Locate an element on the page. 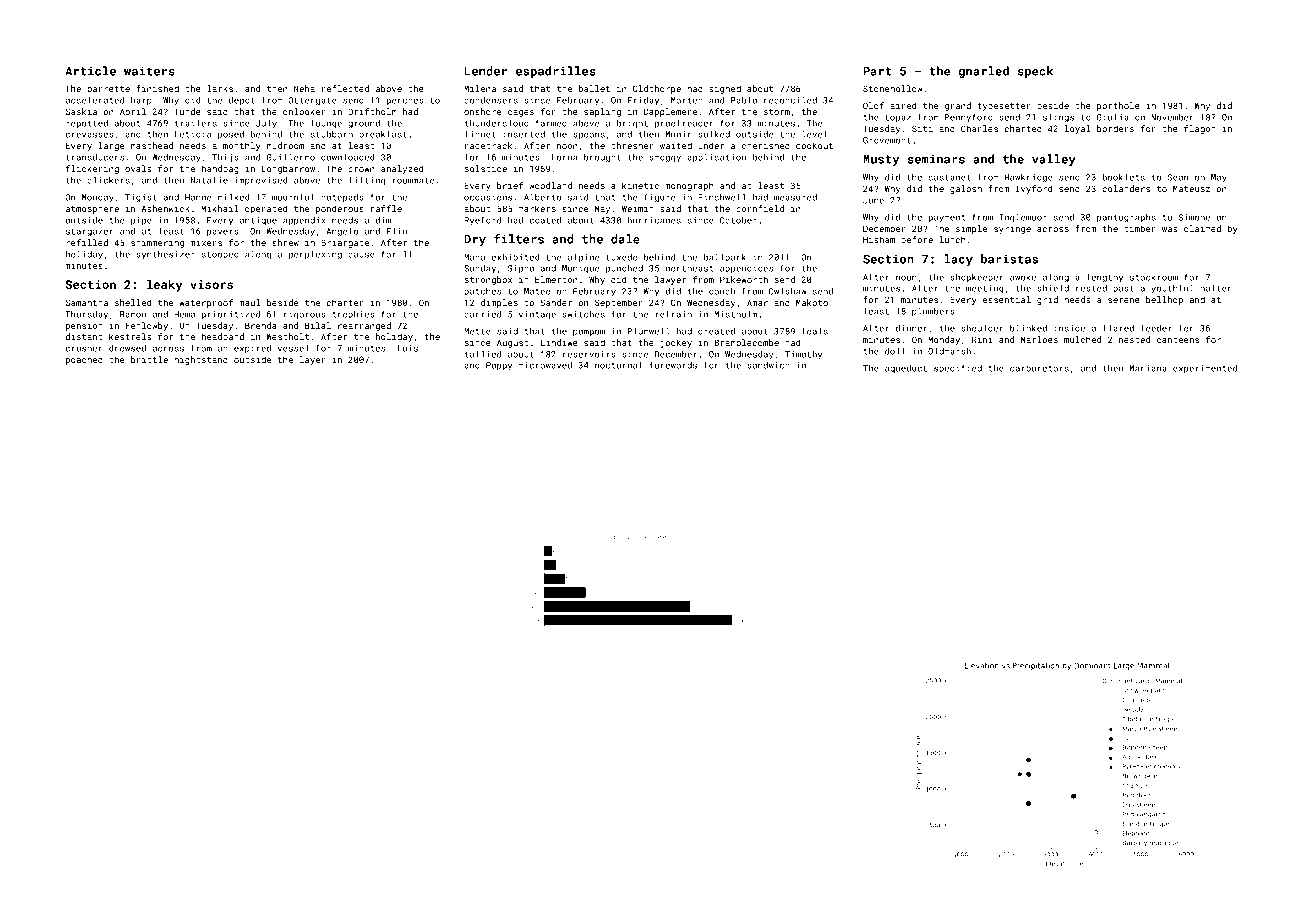  grid is located at coordinates (1047, 300).
